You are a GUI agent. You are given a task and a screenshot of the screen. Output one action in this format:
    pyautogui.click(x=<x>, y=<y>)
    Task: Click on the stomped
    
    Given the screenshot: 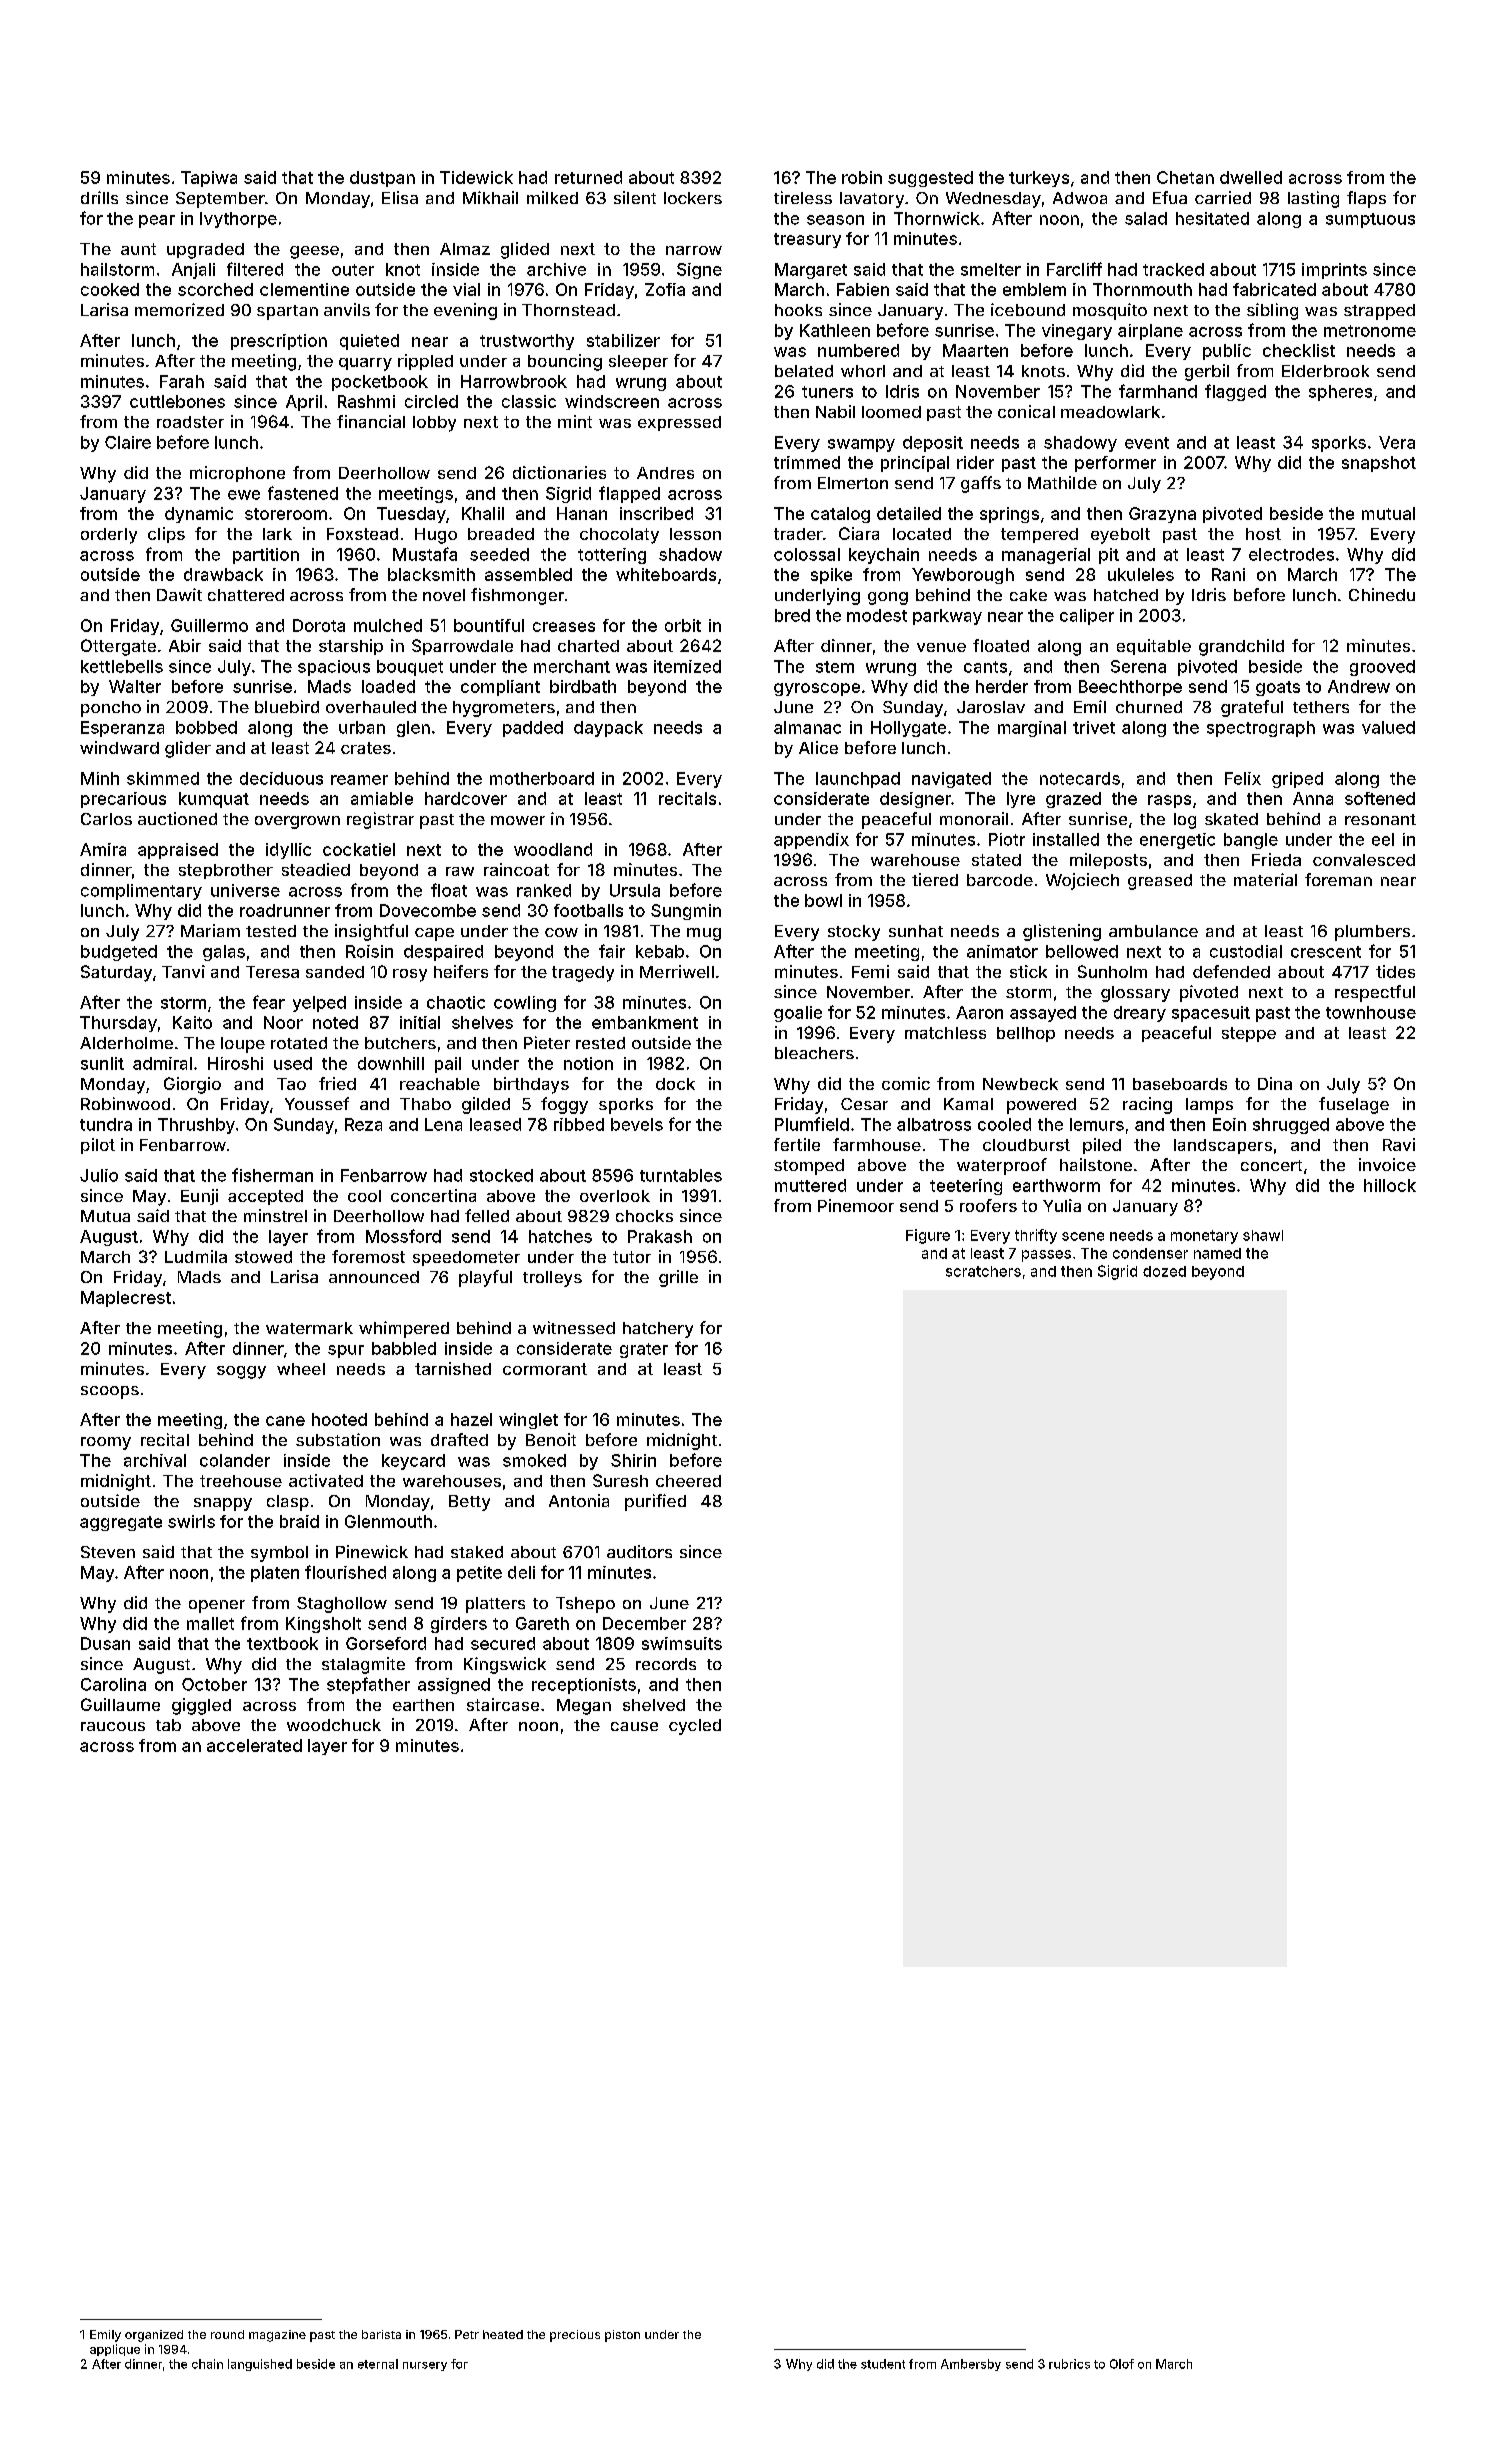 What is the action you would take?
    pyautogui.click(x=809, y=1167)
